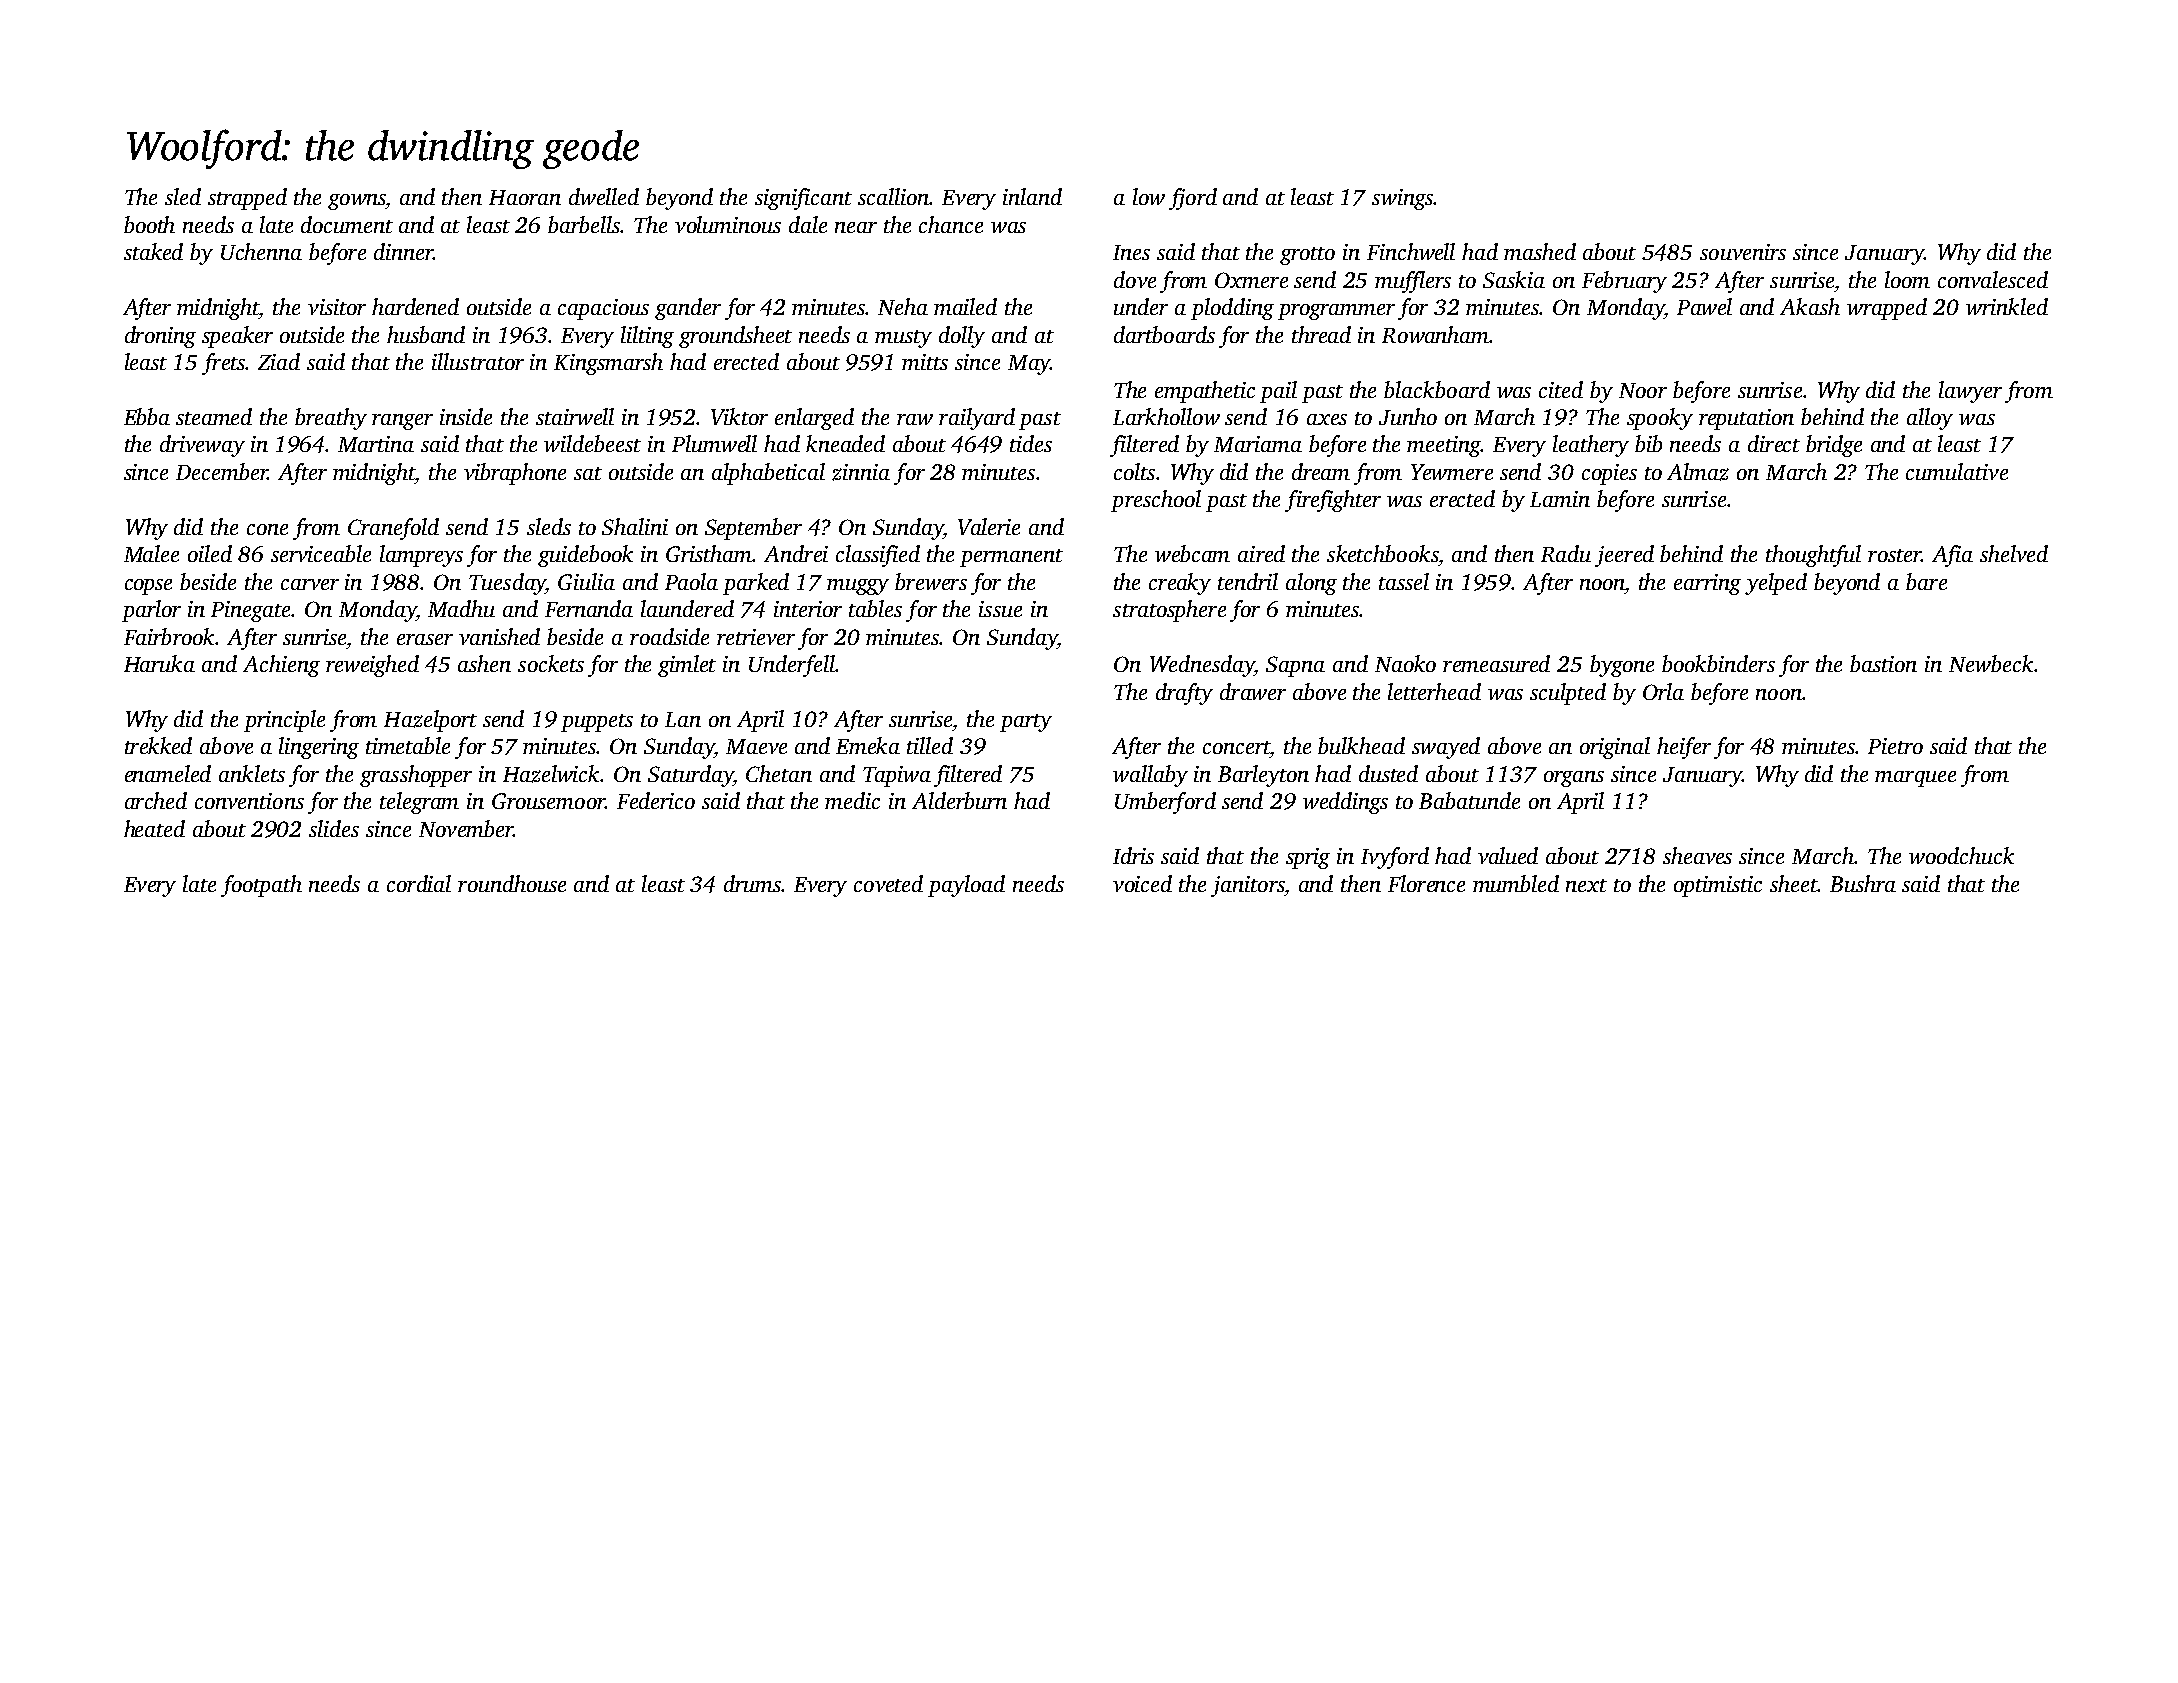 This screenshot has height=1683, width=2178. Describe the element at coordinates (756, 637) in the screenshot. I see `retriever` at that location.
